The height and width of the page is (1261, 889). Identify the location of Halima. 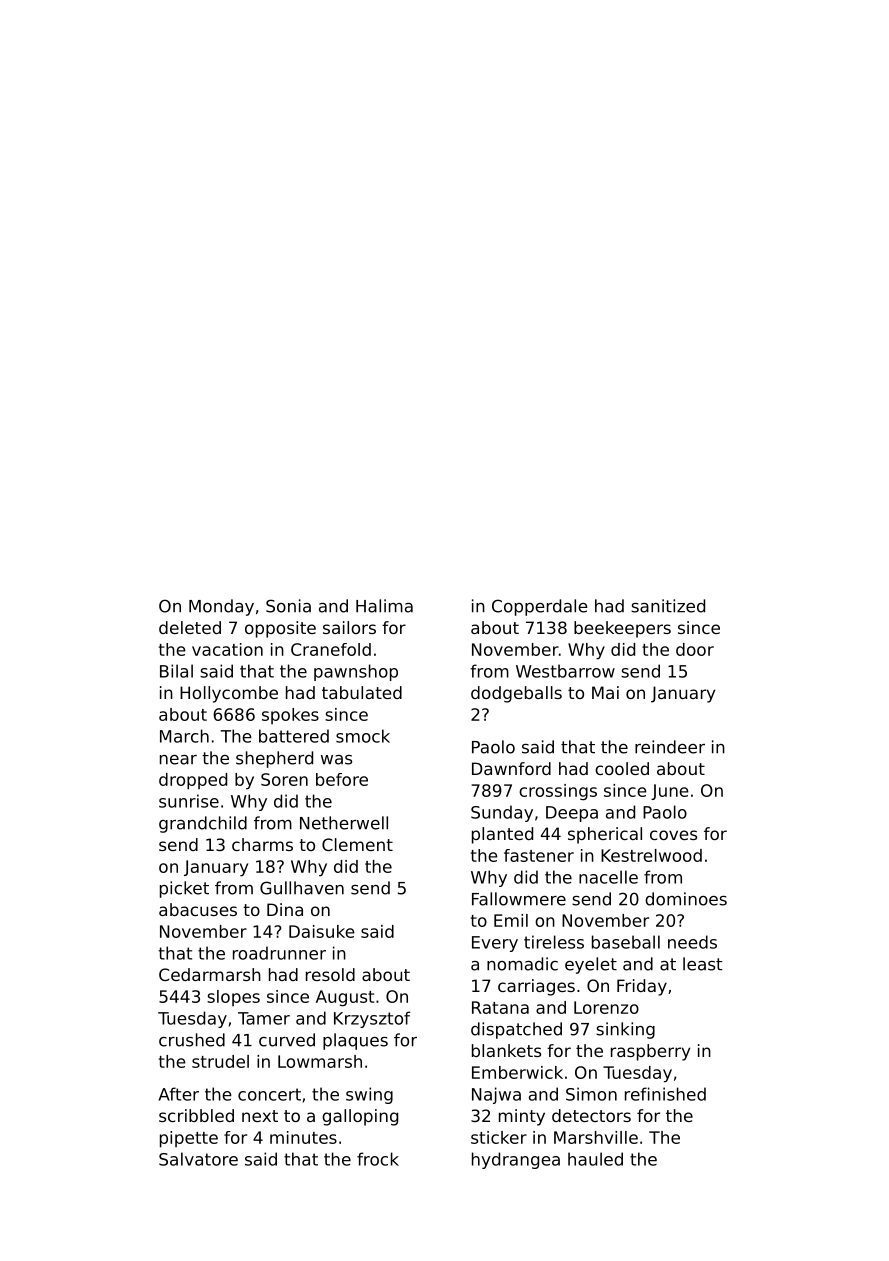
(384, 606).
